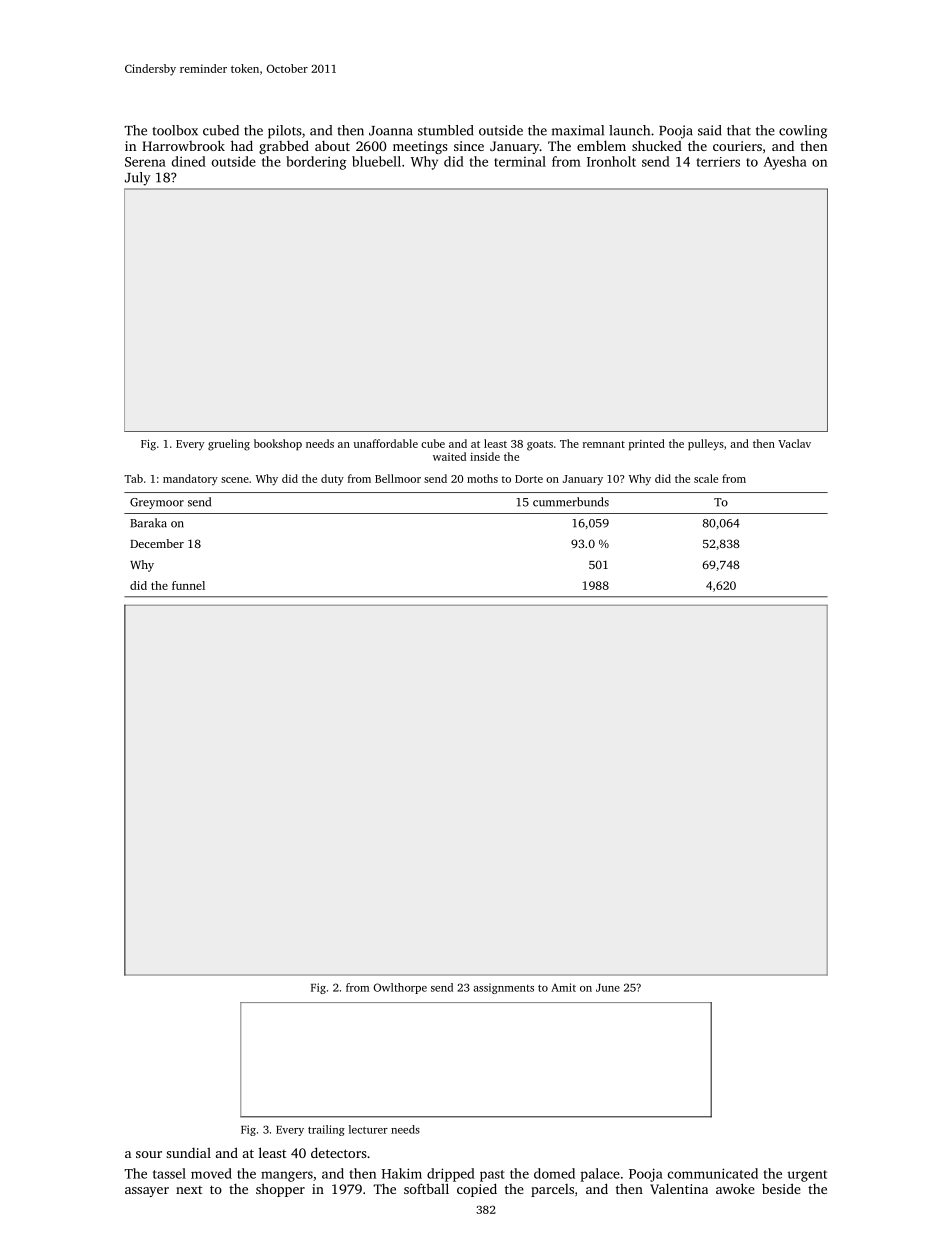 This image has width=952, height=1233. I want to click on moved, so click(211, 1173).
